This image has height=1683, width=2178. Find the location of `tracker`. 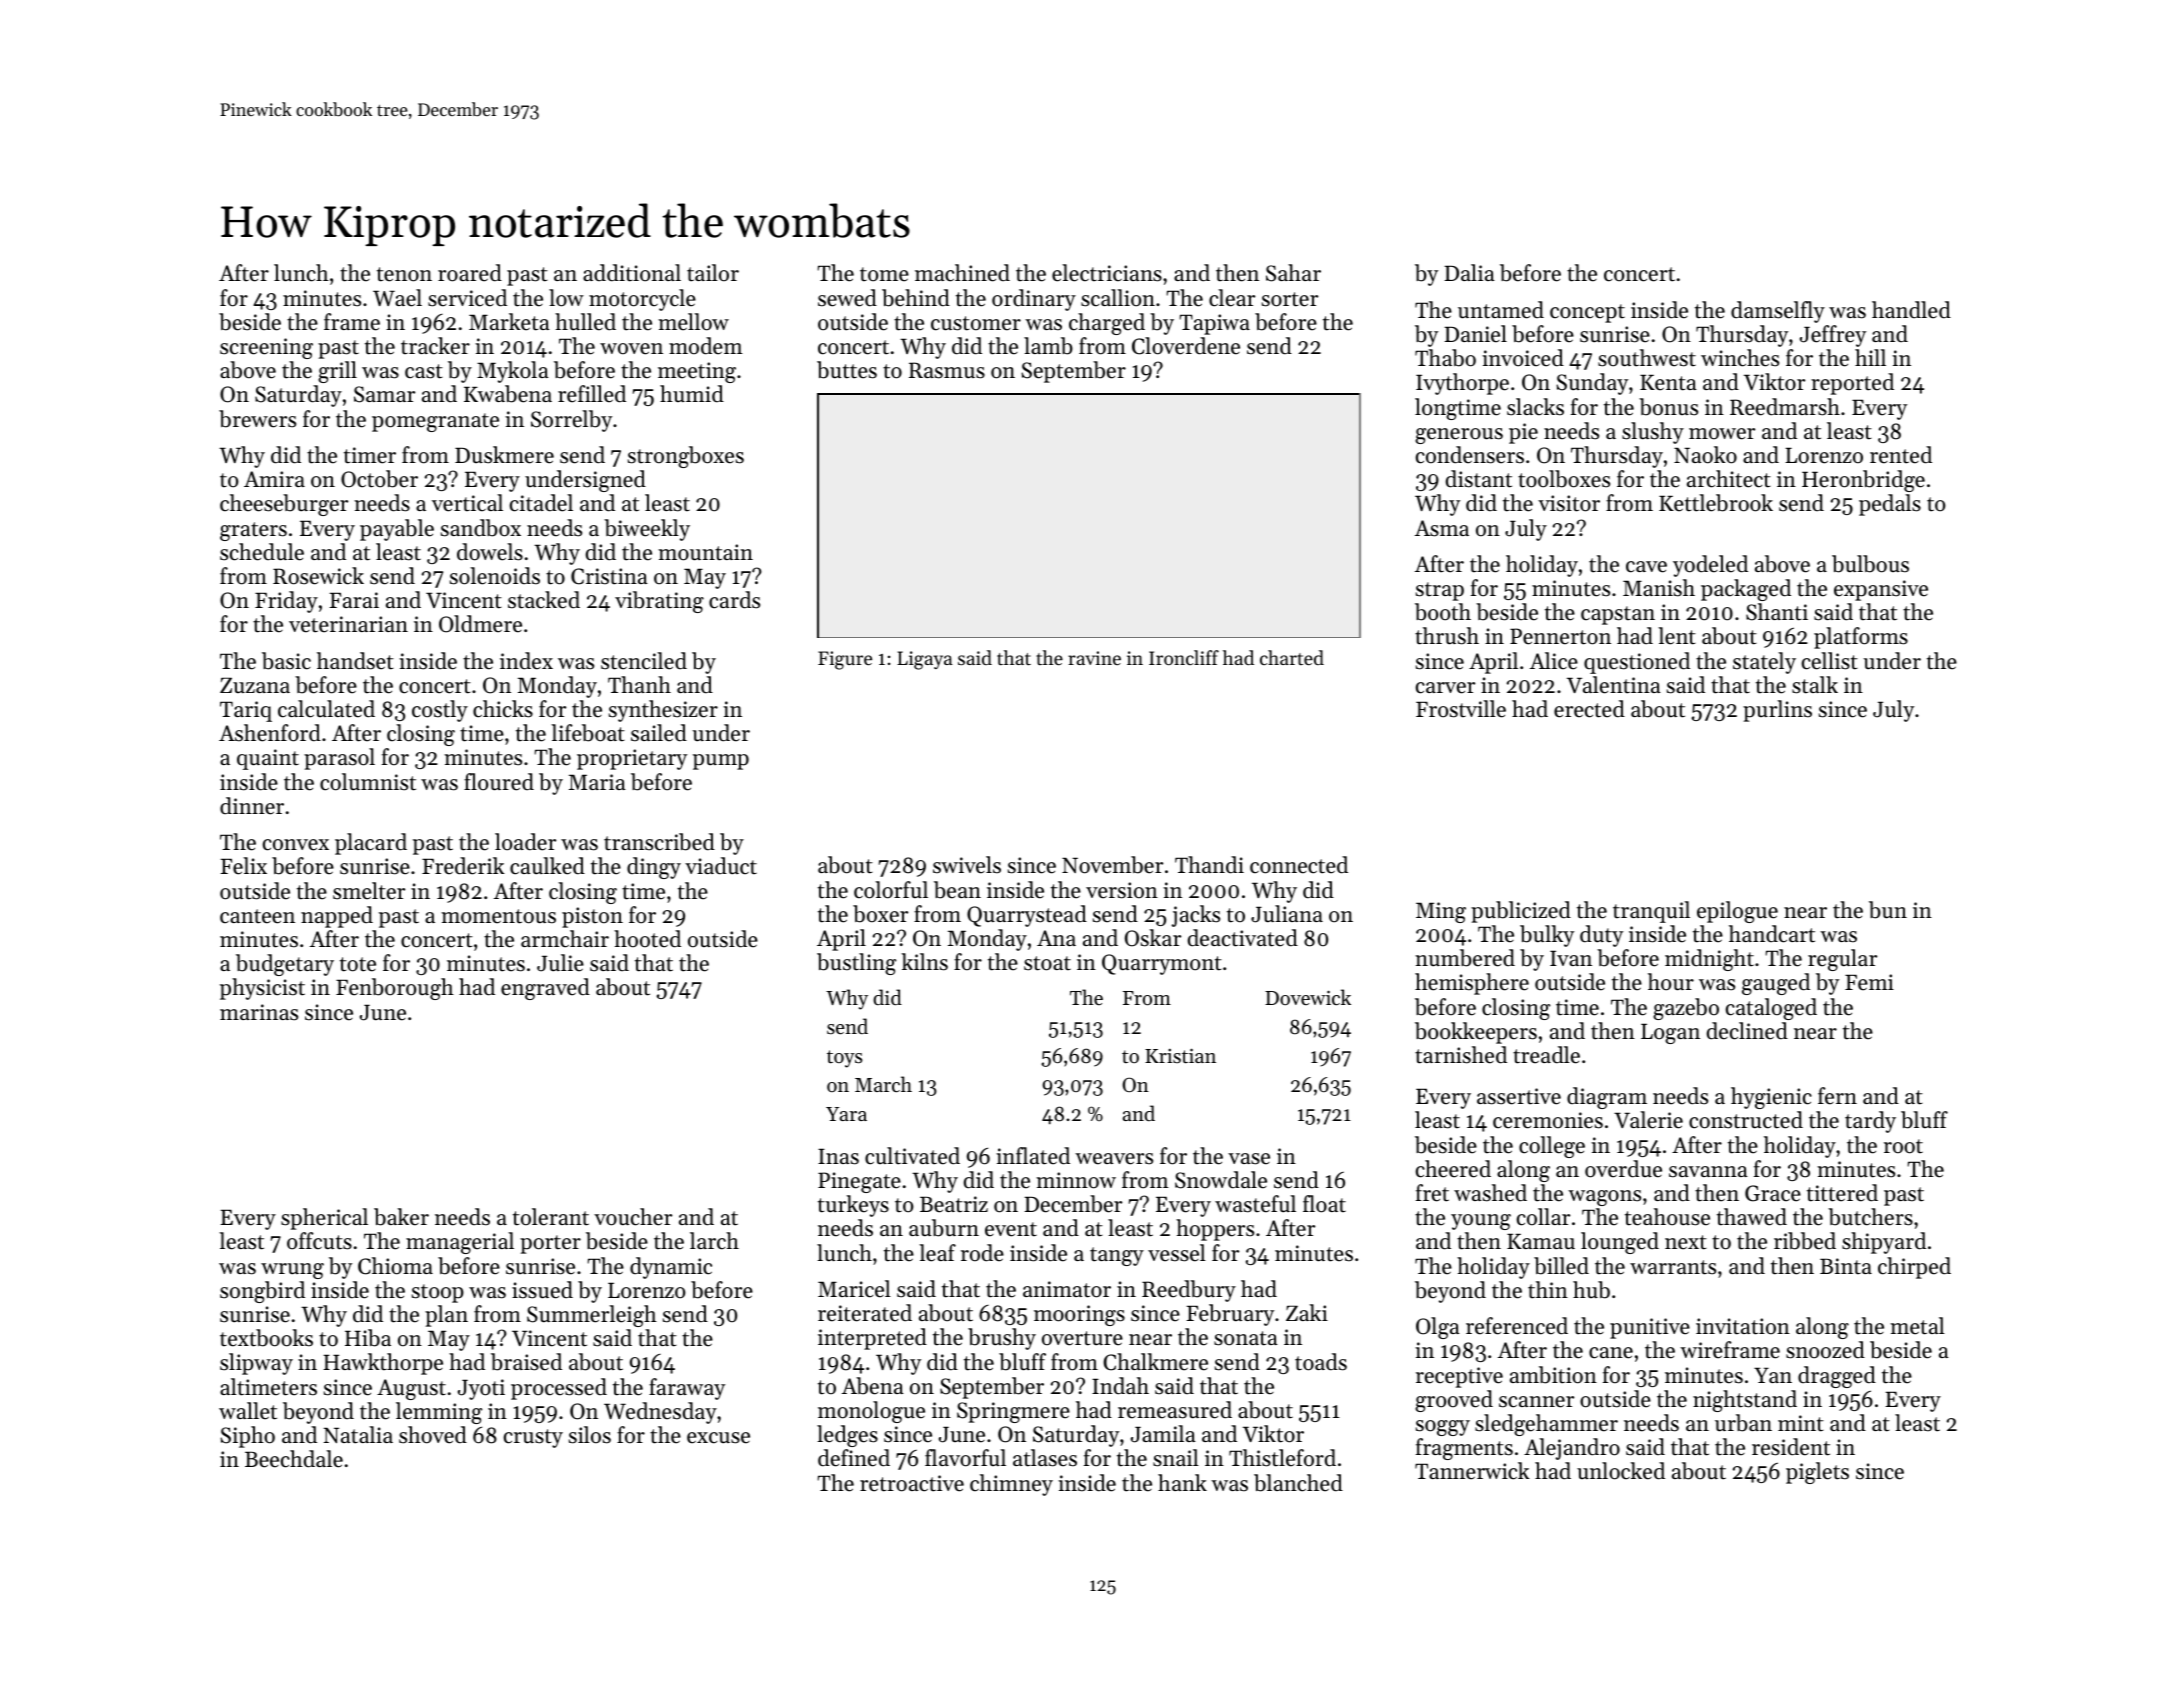

tracker is located at coordinates (435, 346).
